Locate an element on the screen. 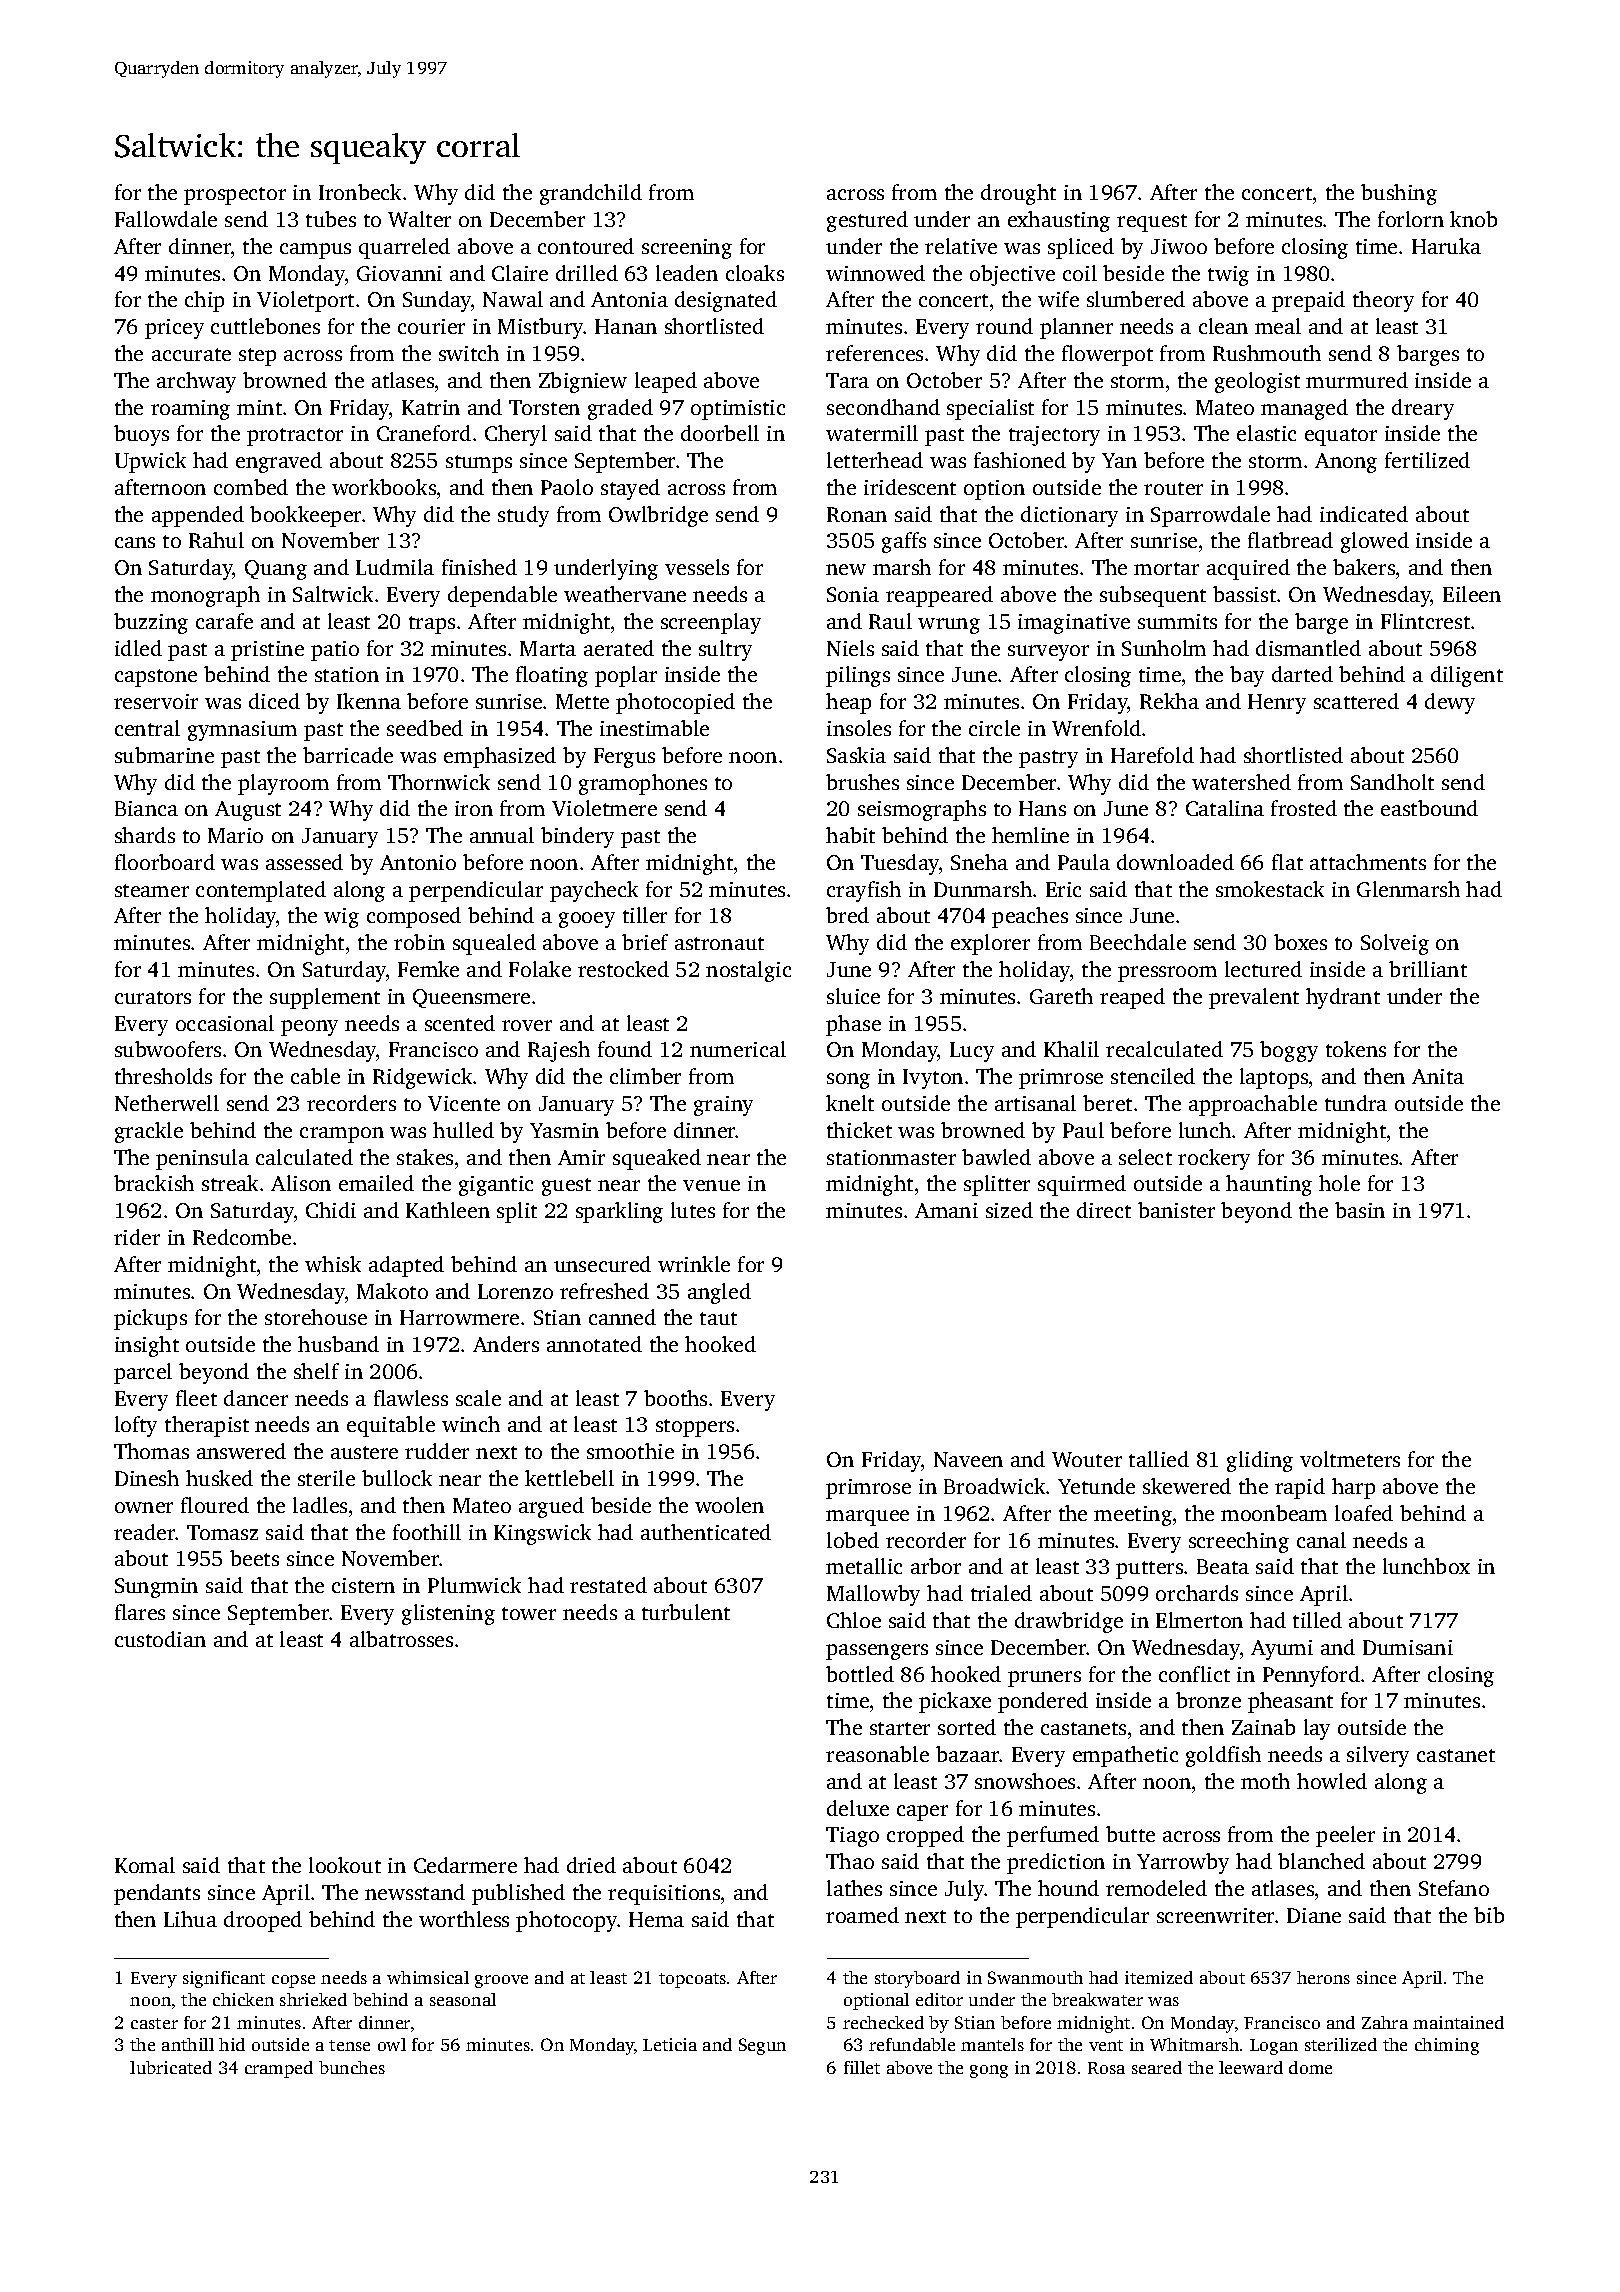 This screenshot has width=1620, height=2292. study is located at coordinates (523, 516).
